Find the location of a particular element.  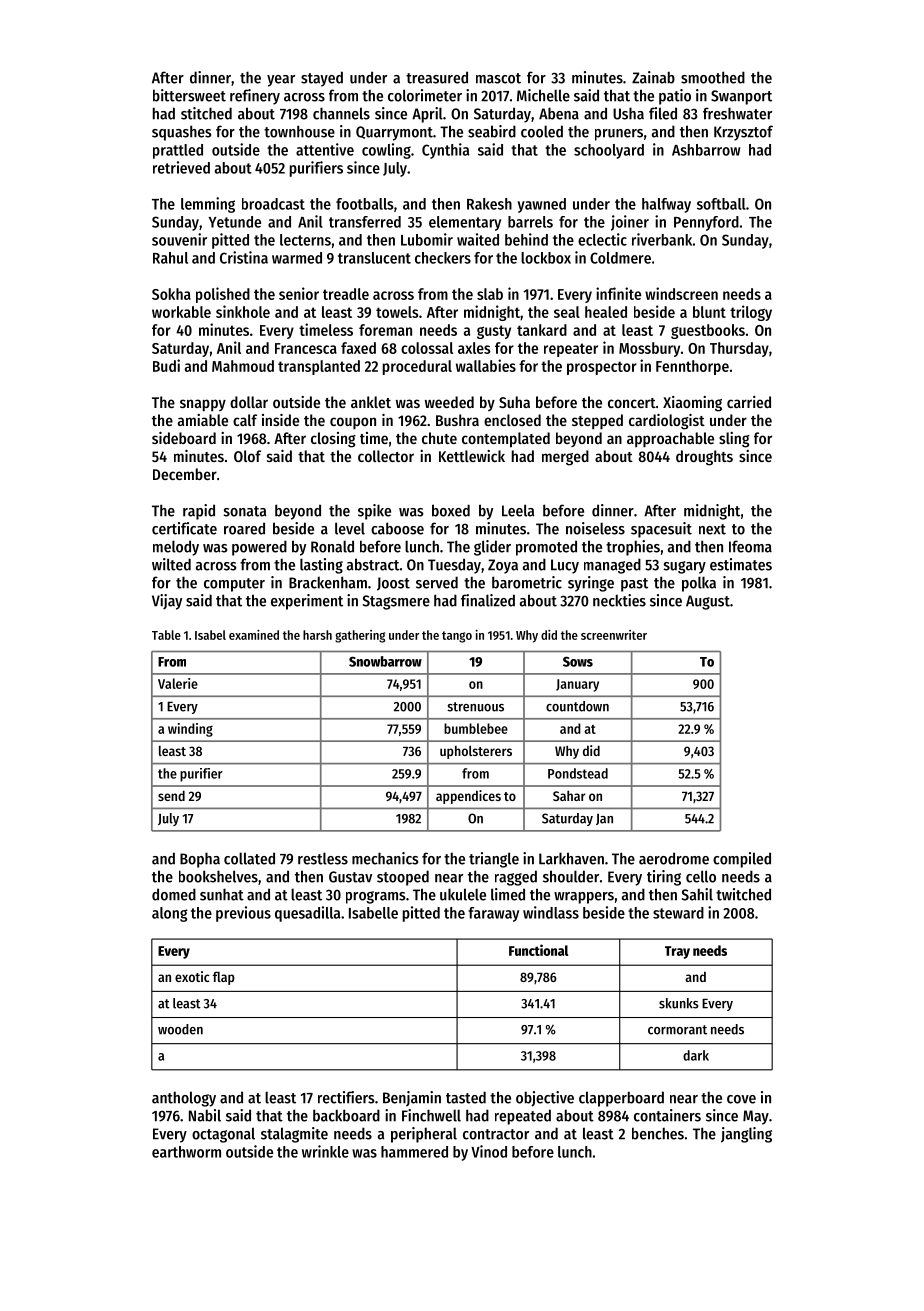

Functional is located at coordinates (538, 950).
